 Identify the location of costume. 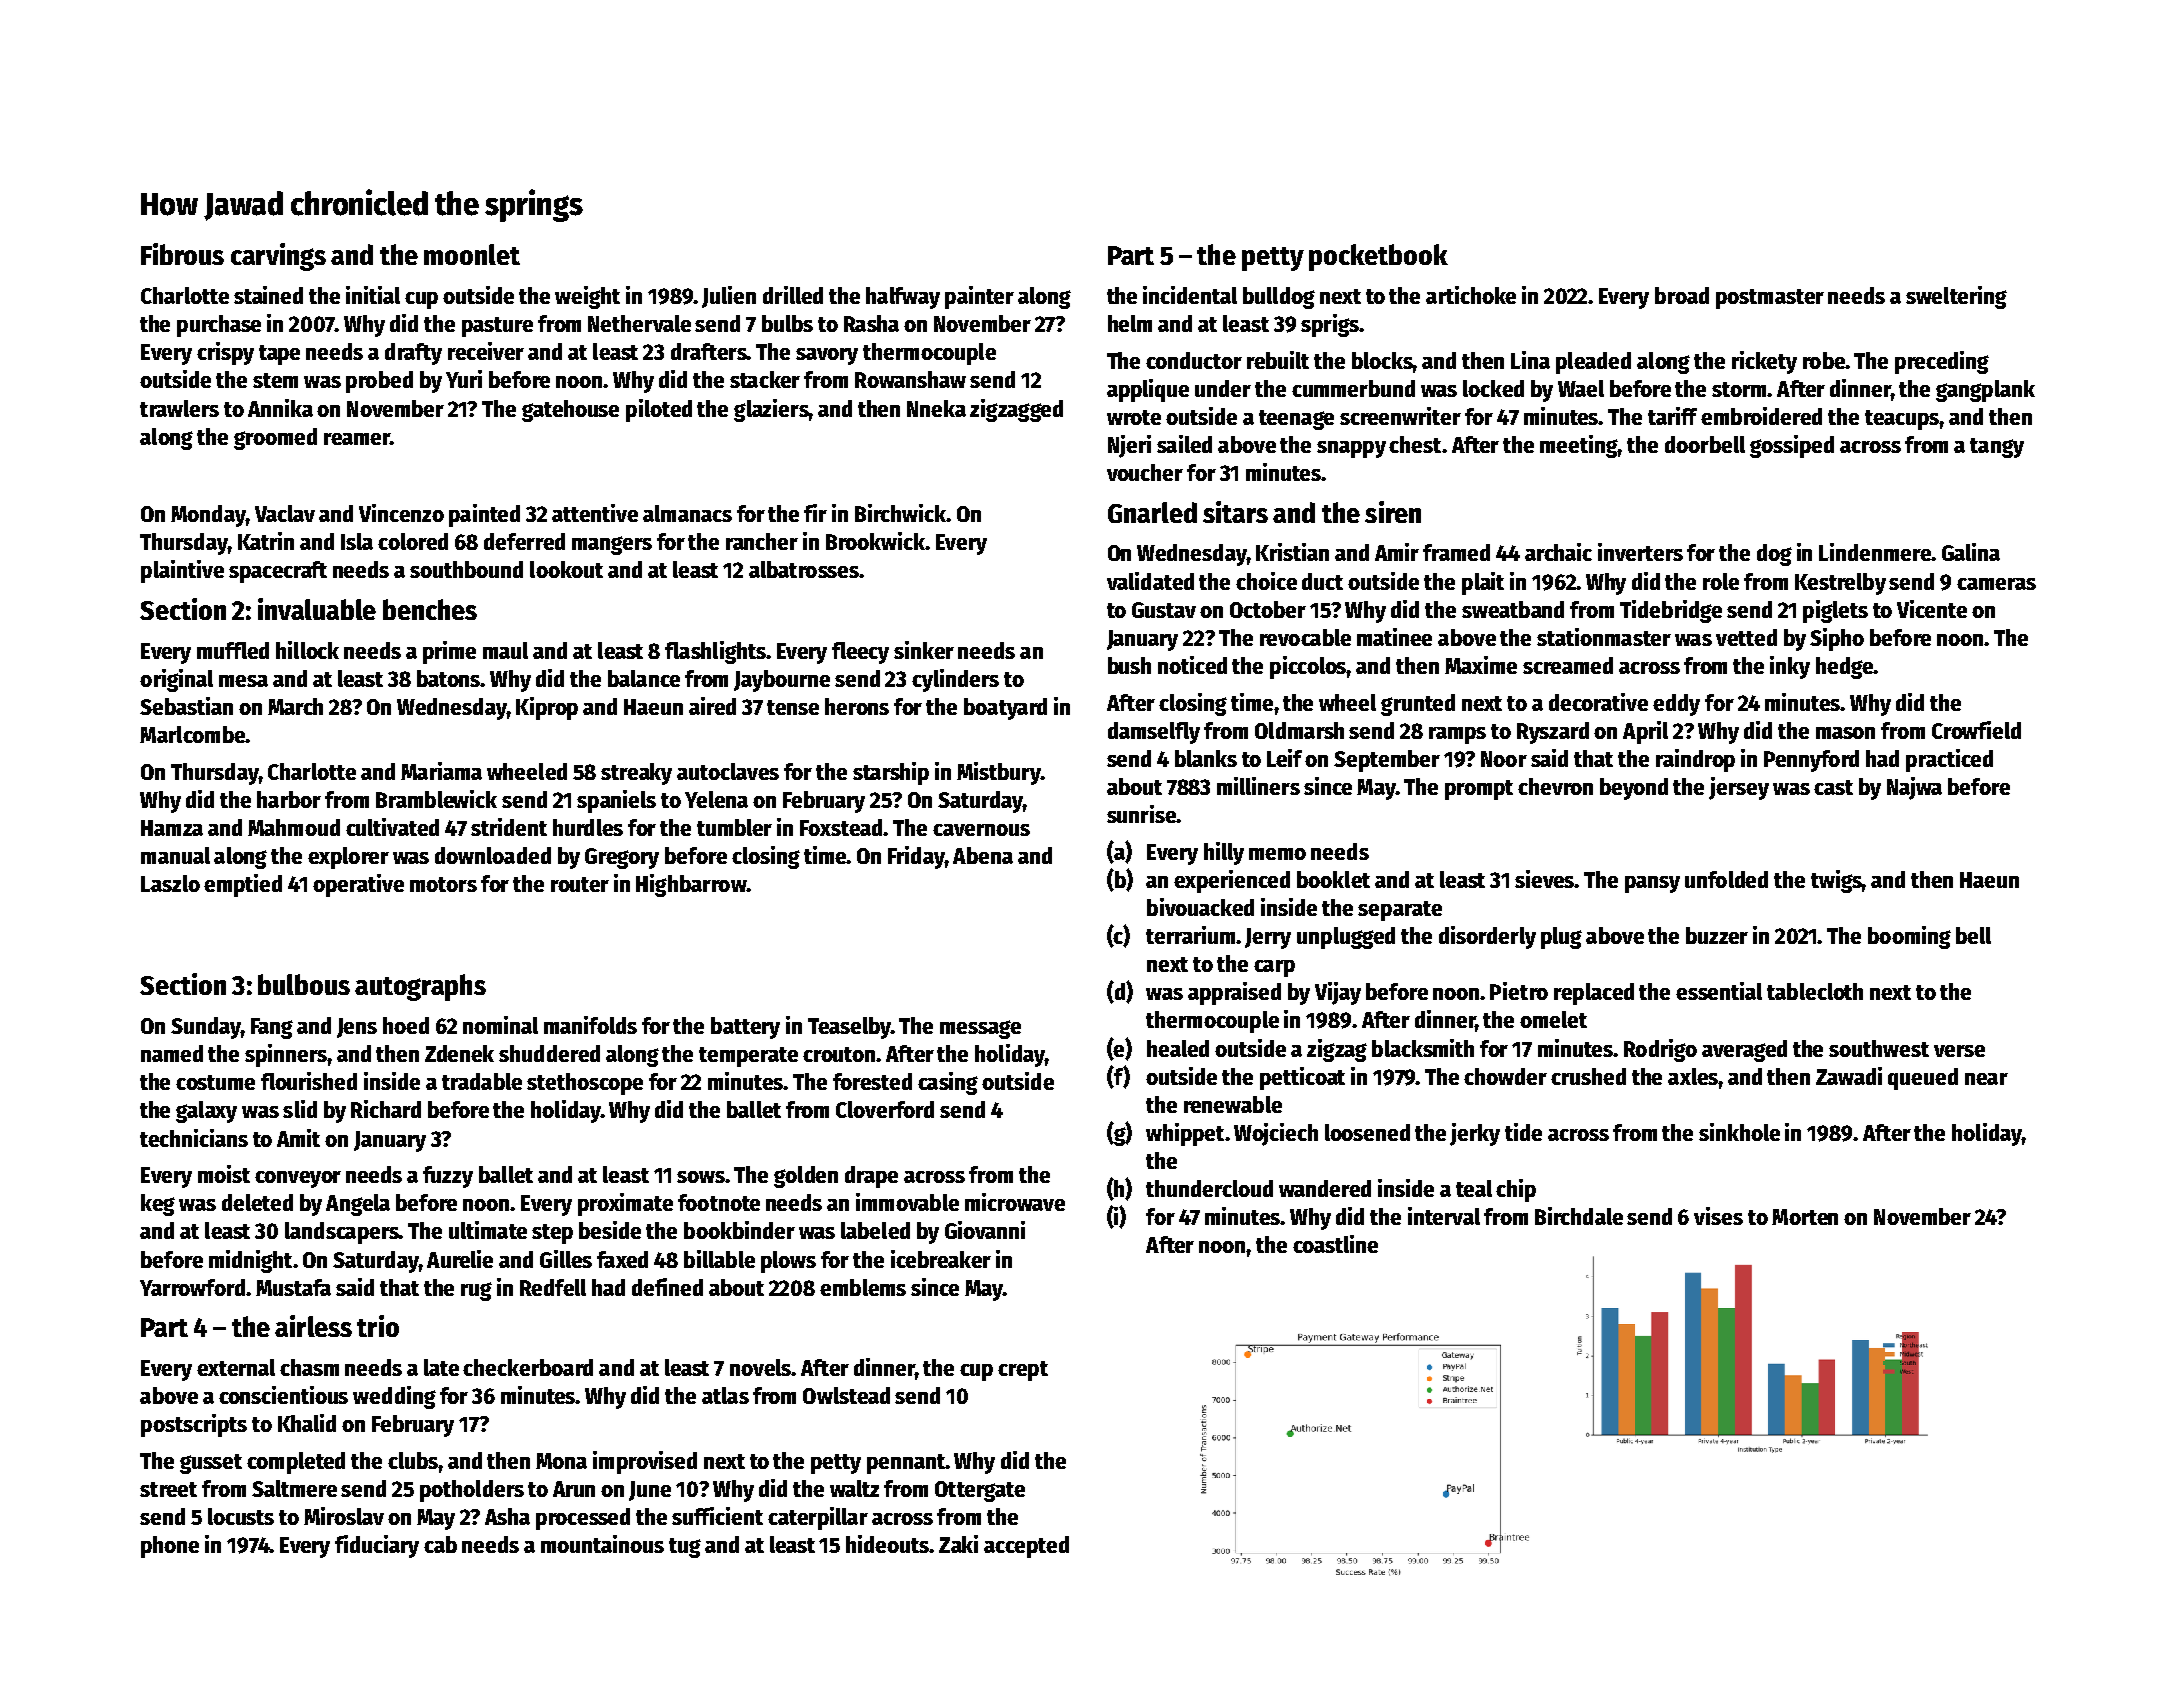
(215, 1082).
